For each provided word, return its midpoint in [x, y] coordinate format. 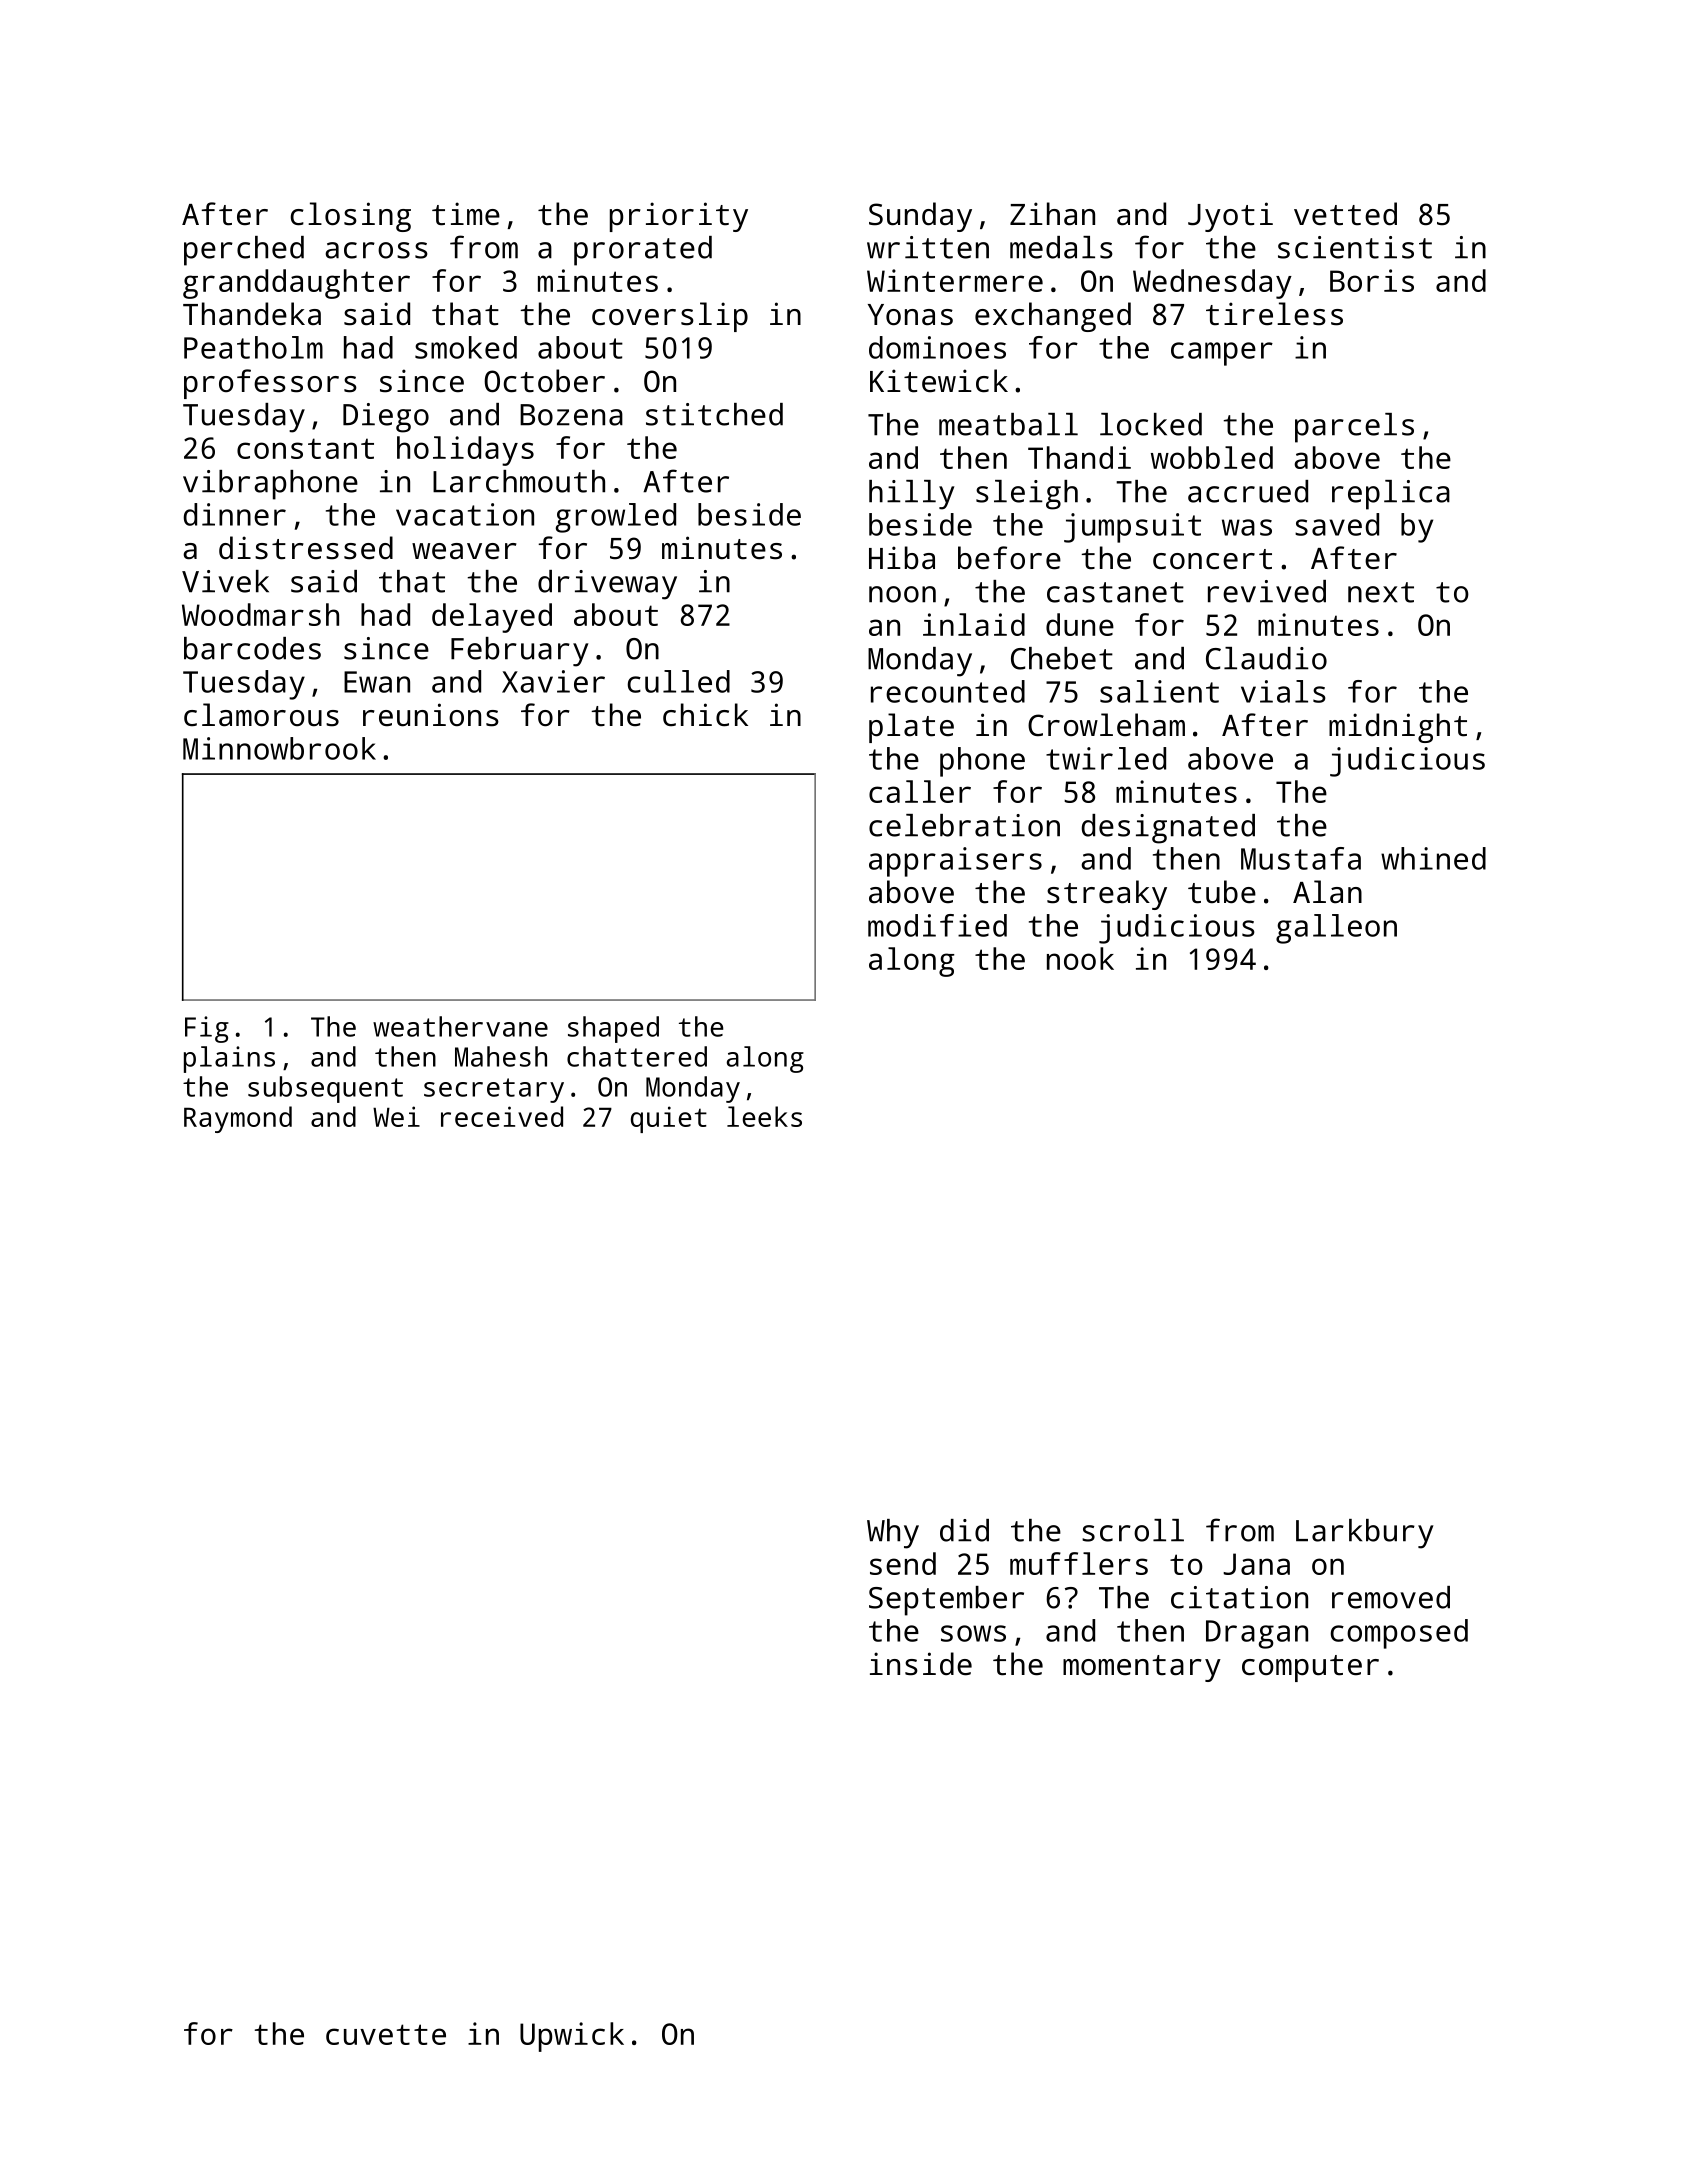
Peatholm [253, 347]
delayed [492, 618]
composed [1399, 1634]
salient [1159, 691]
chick [705, 715]
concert [1212, 559]
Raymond [238, 1119]
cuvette [386, 2034]
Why [893, 1534]
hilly [911, 495]
